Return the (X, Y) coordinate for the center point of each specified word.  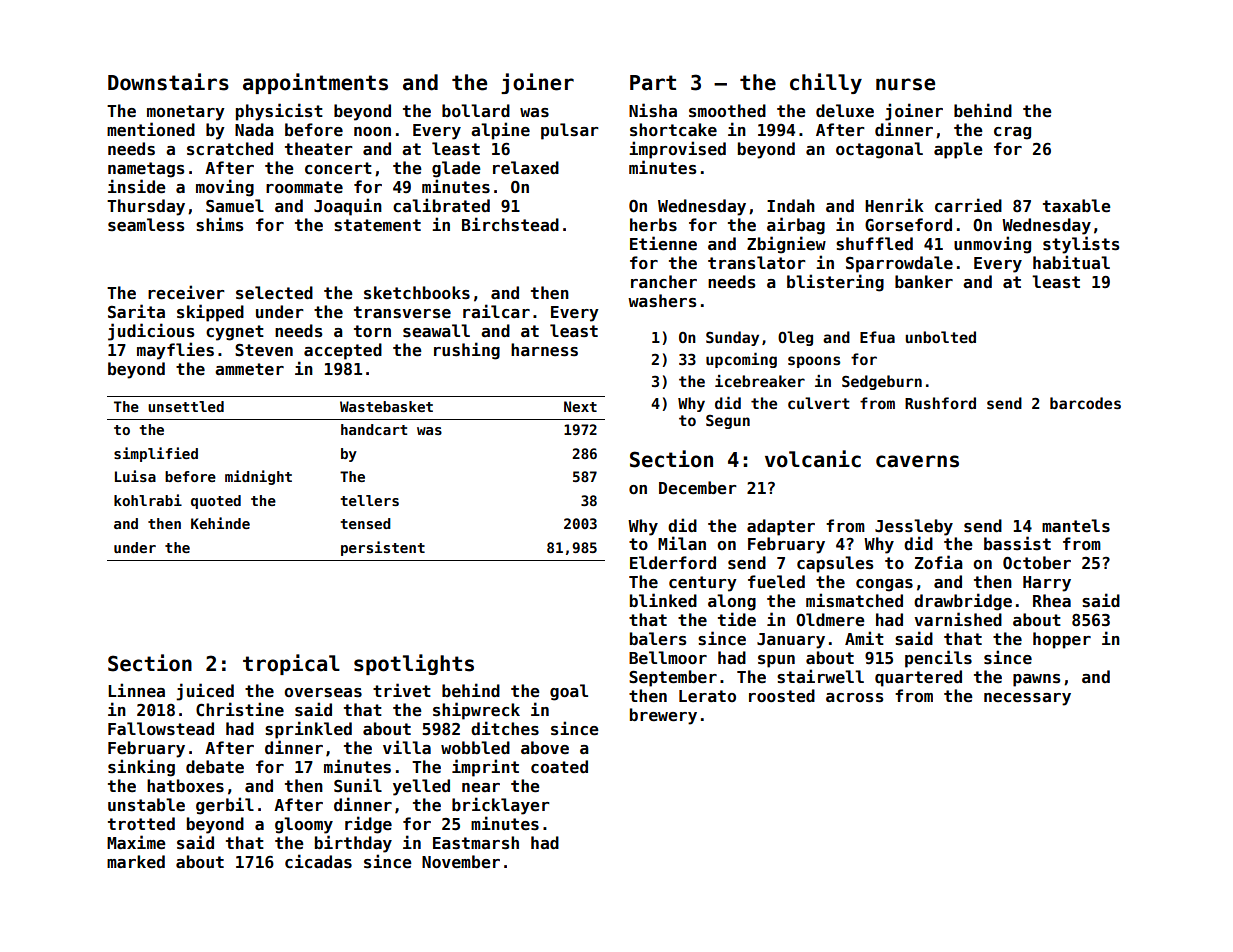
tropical (291, 664)
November (461, 862)
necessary (1027, 699)
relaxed (526, 168)
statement (377, 225)
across (855, 698)
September (673, 678)
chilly (826, 83)
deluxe (845, 111)
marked (136, 862)
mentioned (151, 129)
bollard (476, 110)
